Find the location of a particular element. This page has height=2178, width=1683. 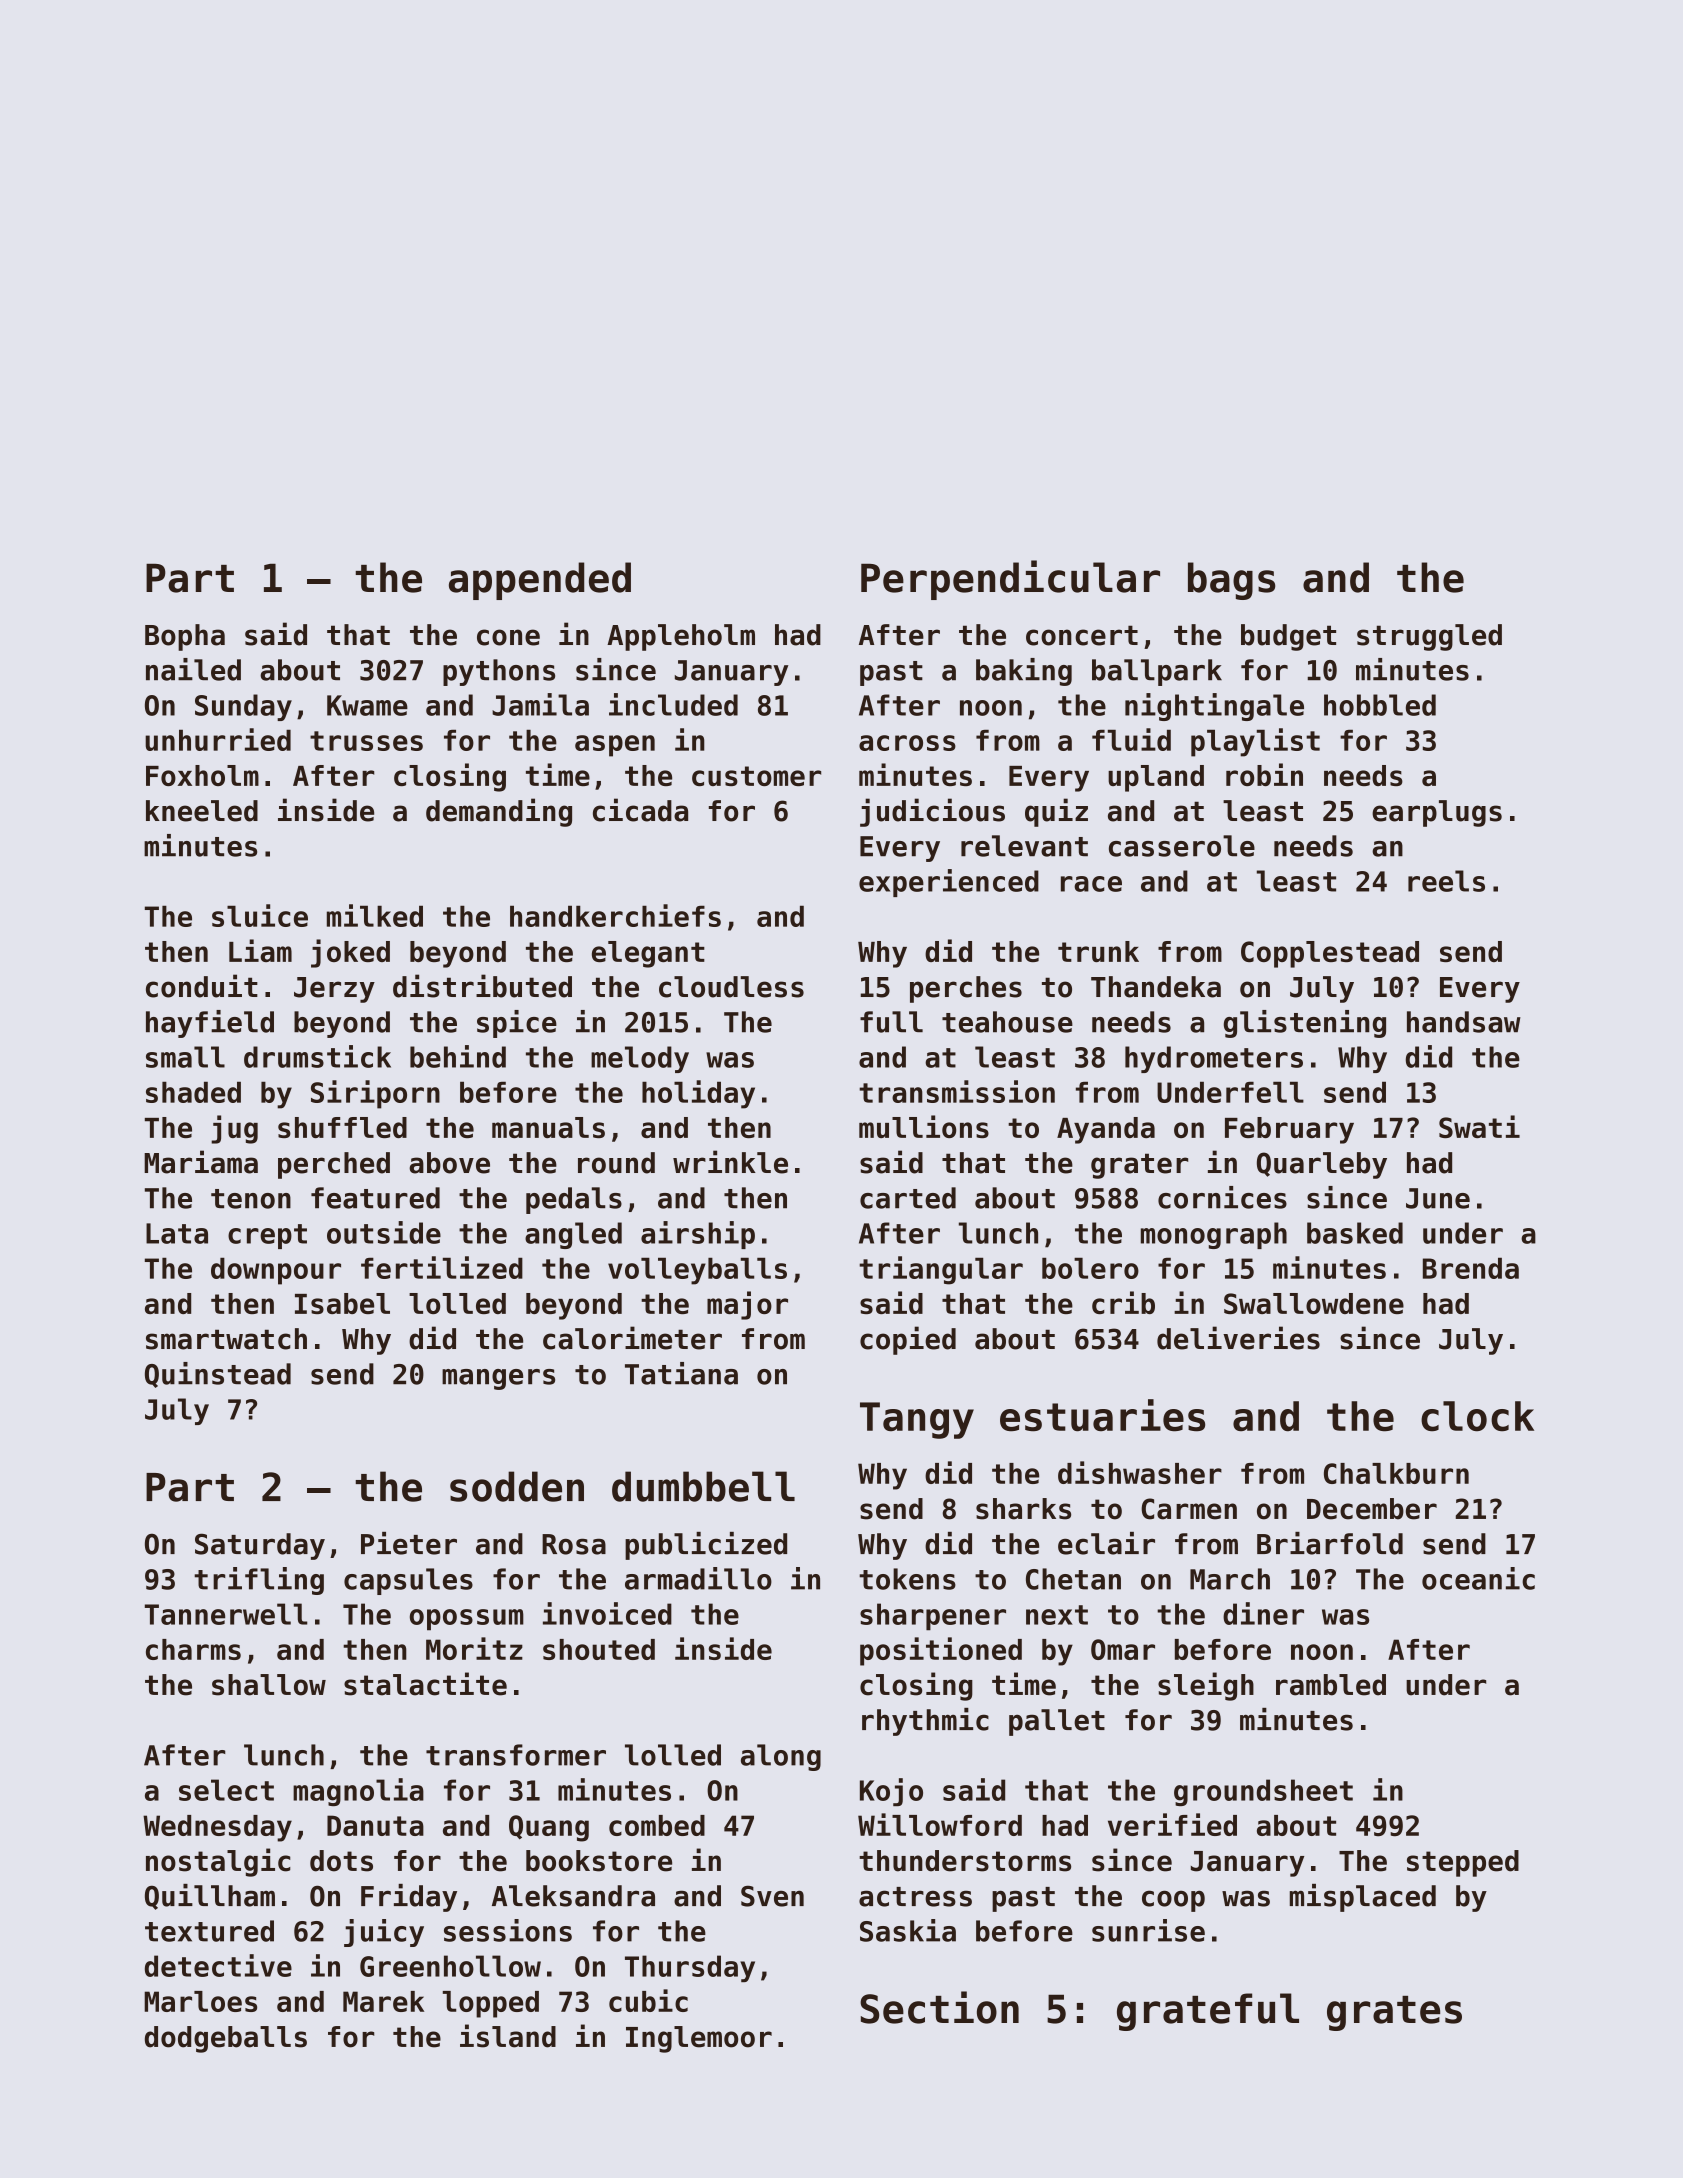

Jerzy is located at coordinates (334, 990).
